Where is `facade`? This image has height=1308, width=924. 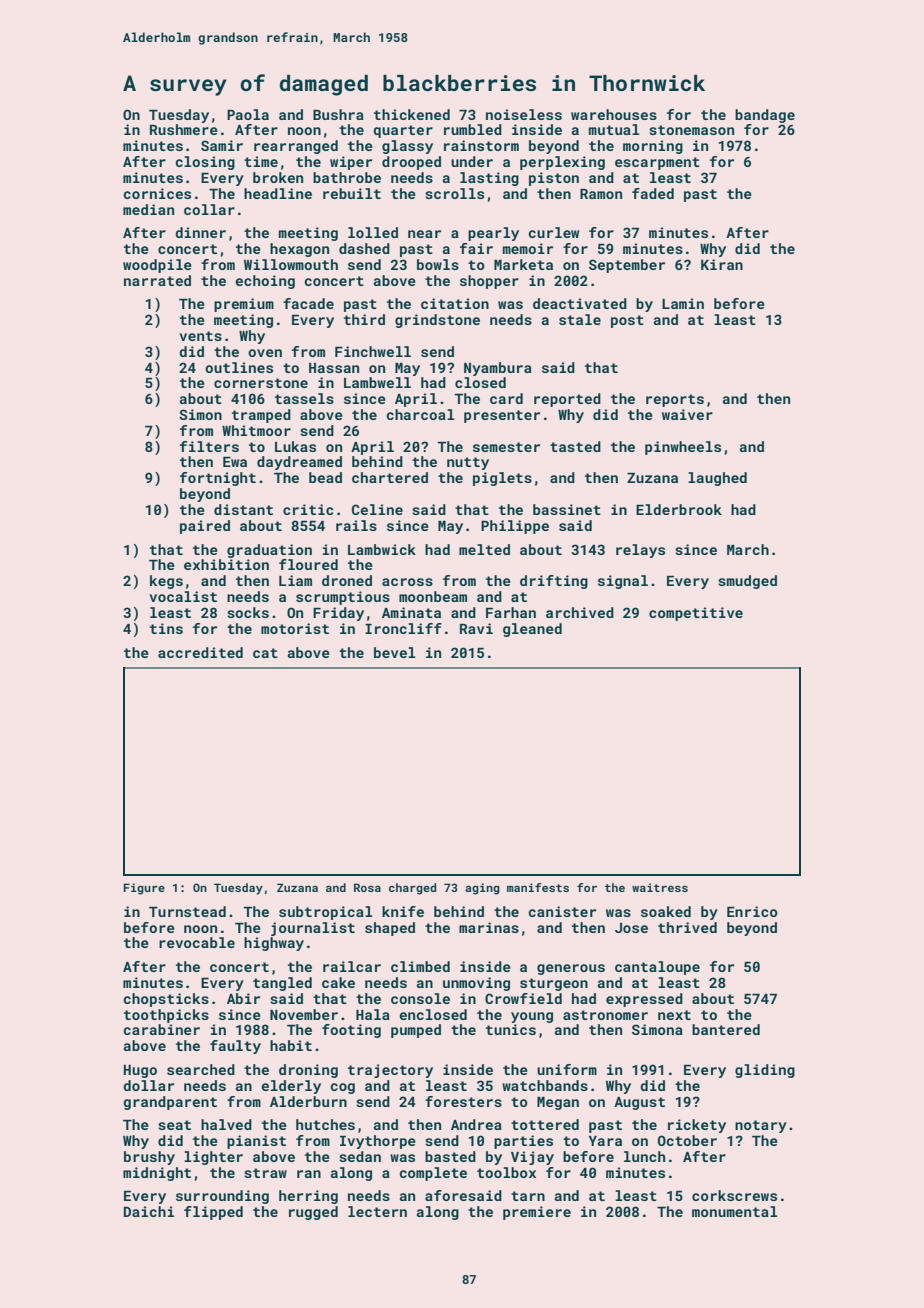
facade is located at coordinates (308, 303).
